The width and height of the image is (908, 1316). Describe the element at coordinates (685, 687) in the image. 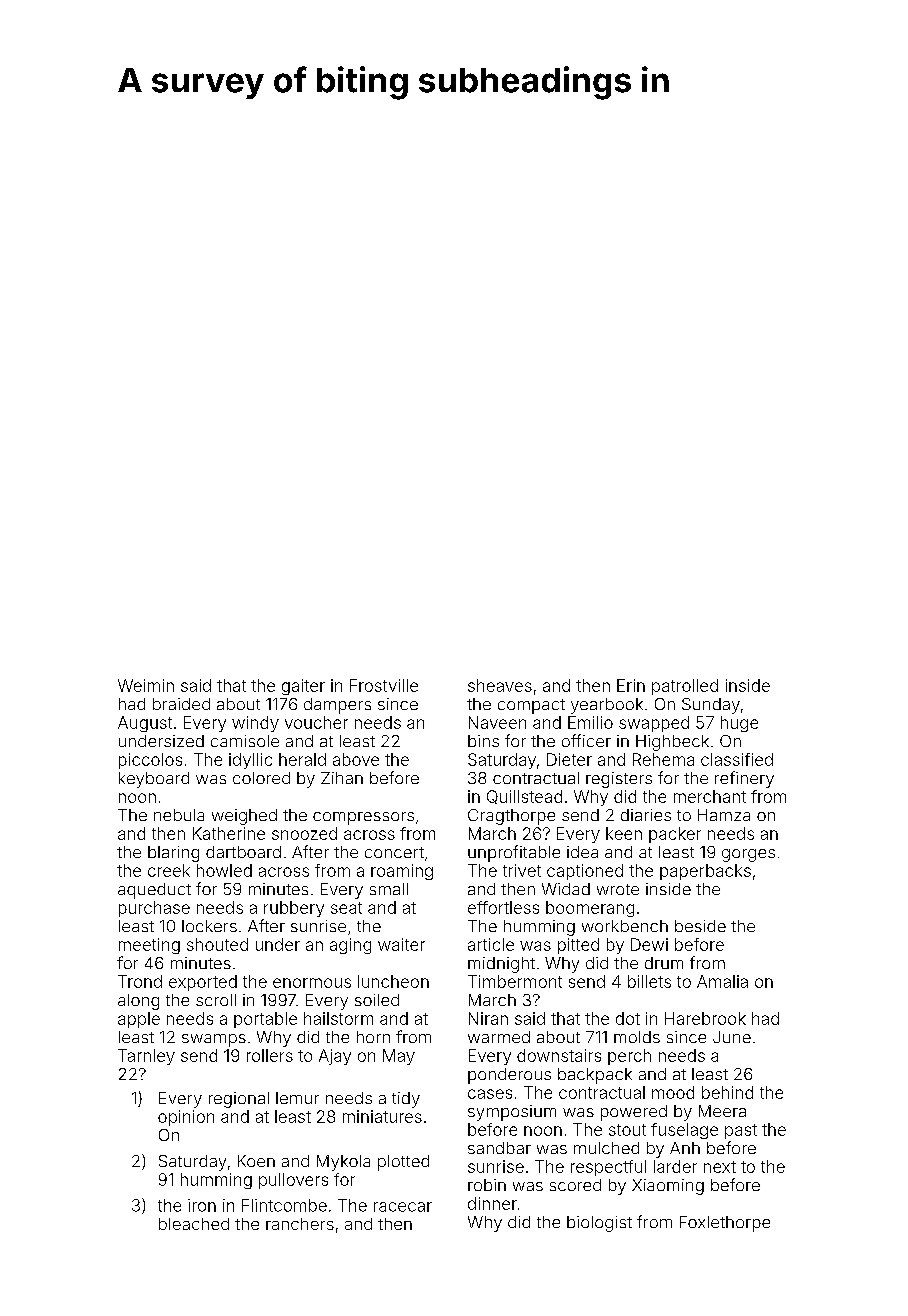

I see `patrolled` at that location.
